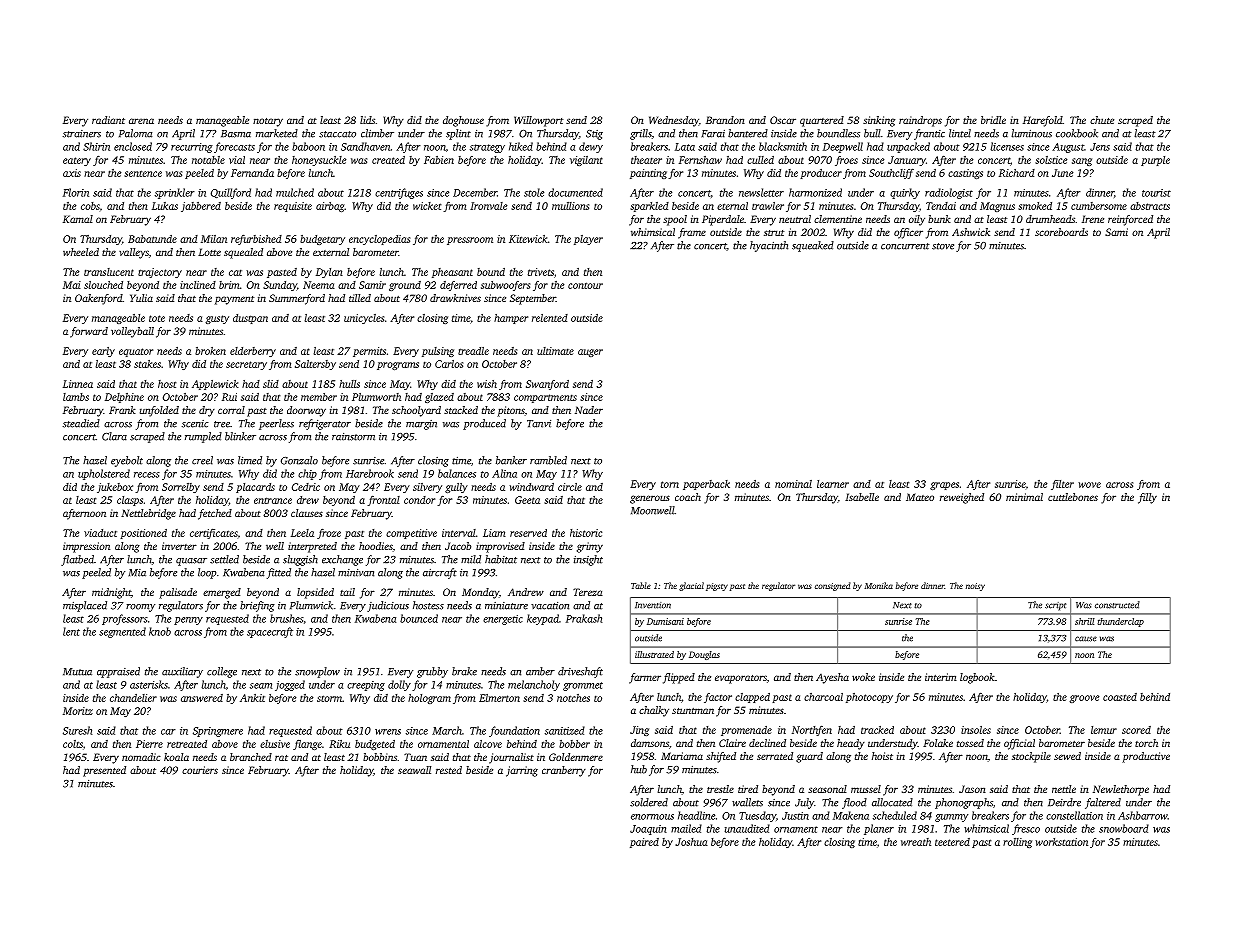 The image size is (1233, 952). I want to click on reinforced, so click(1130, 220).
